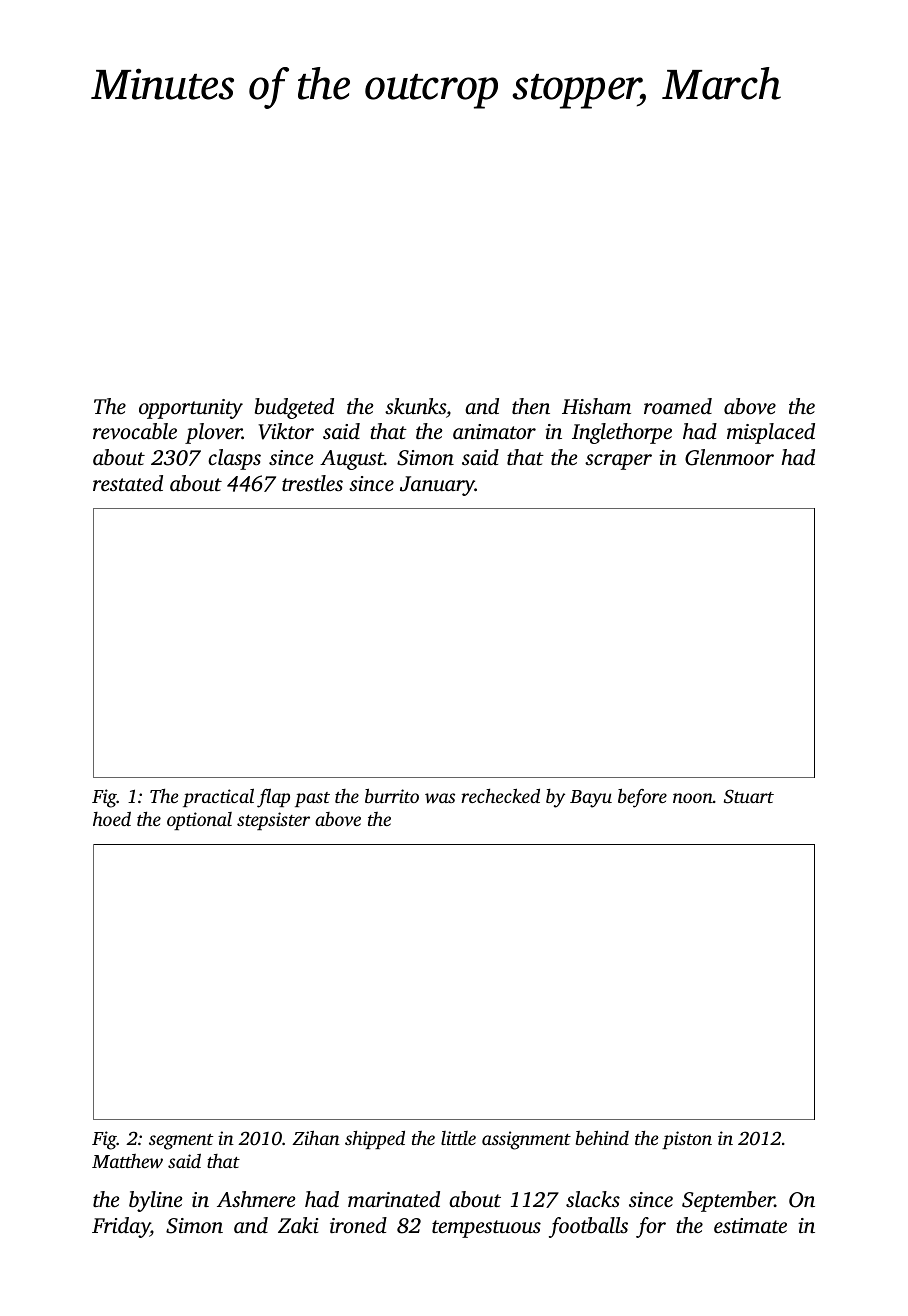 The width and height of the page is (908, 1316). What do you see at coordinates (294, 408) in the page?
I see `budgeted` at bounding box center [294, 408].
